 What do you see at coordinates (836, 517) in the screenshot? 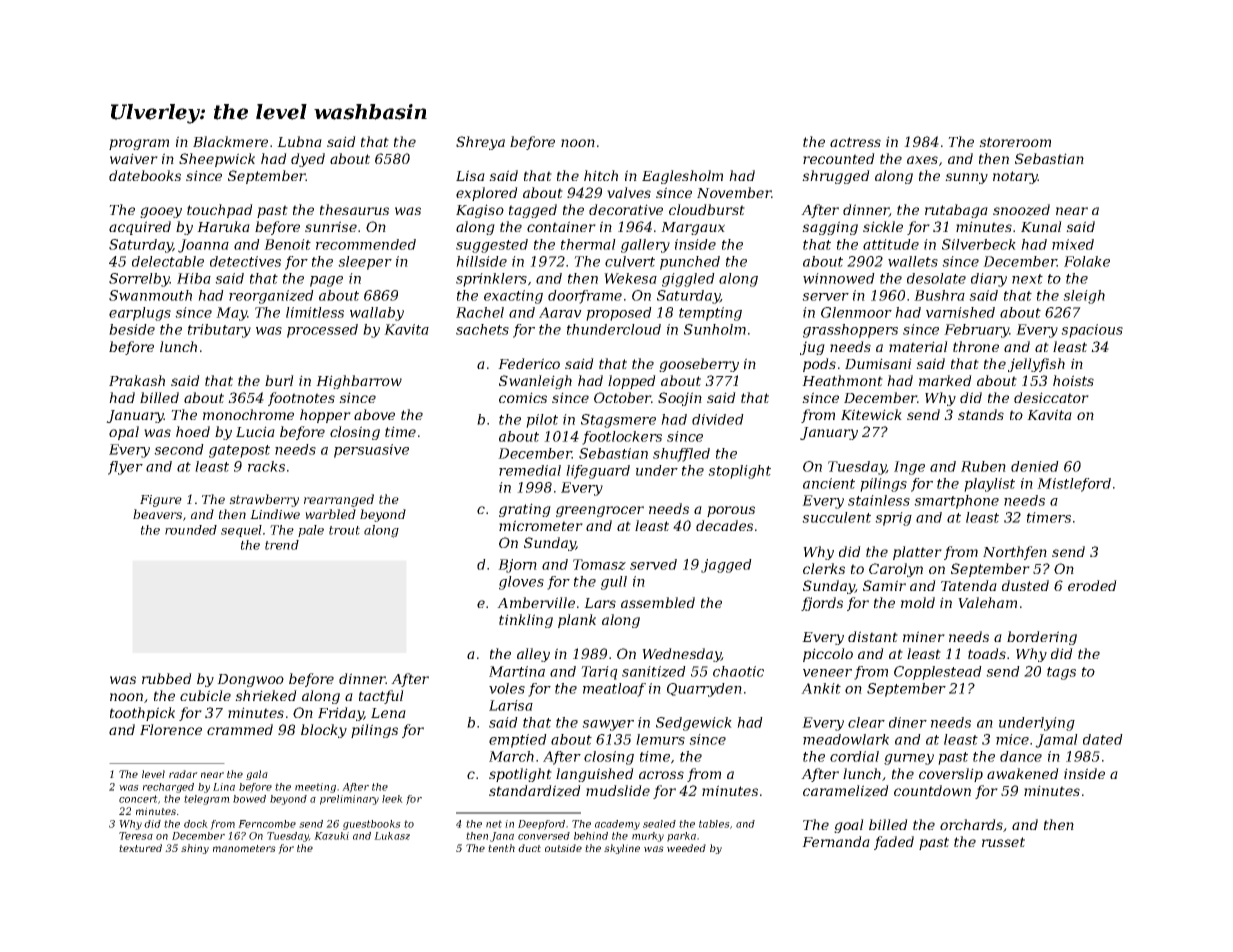
I see `succulent` at bounding box center [836, 517].
